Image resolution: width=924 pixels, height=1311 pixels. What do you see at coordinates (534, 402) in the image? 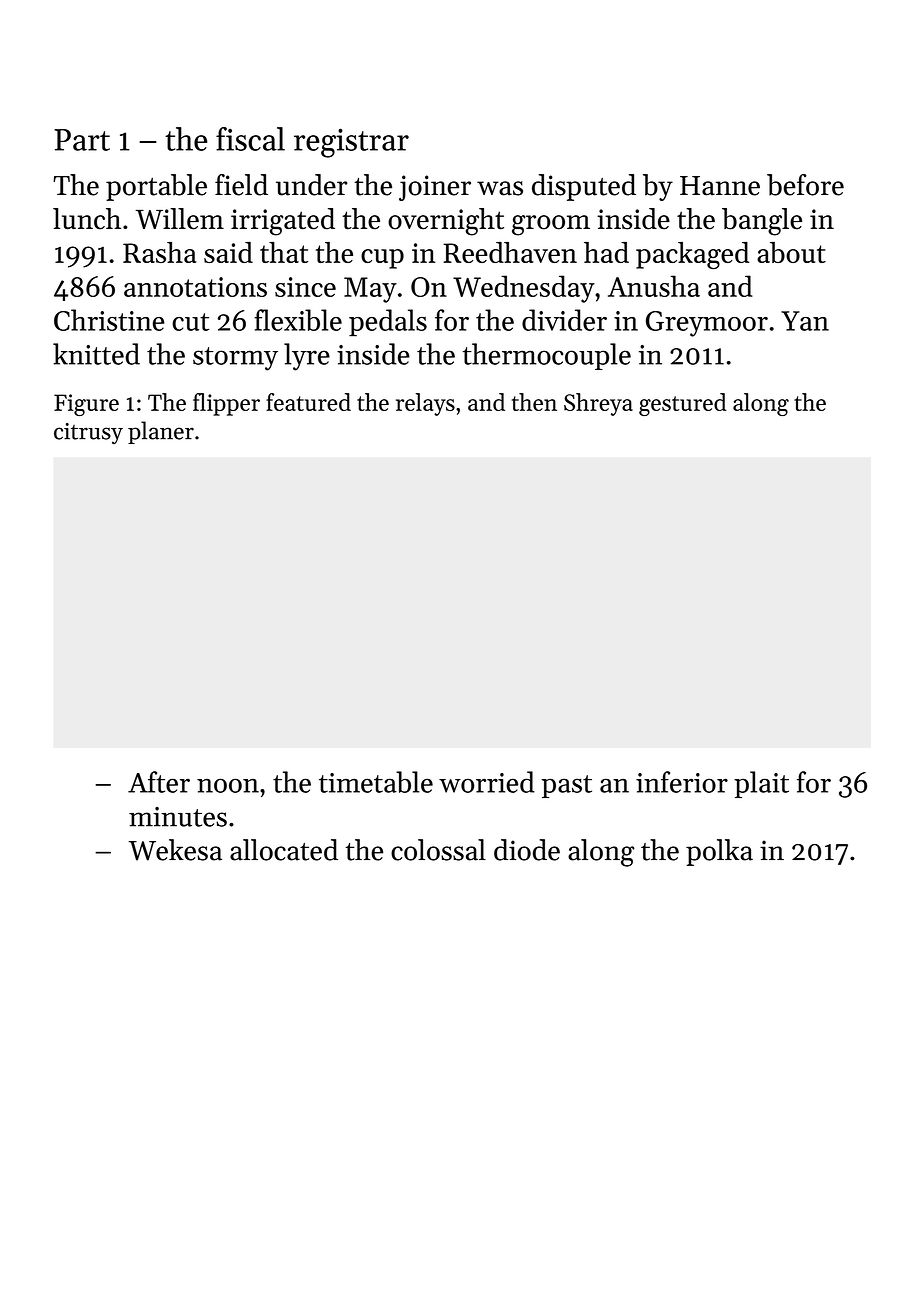
I see `then` at bounding box center [534, 402].
